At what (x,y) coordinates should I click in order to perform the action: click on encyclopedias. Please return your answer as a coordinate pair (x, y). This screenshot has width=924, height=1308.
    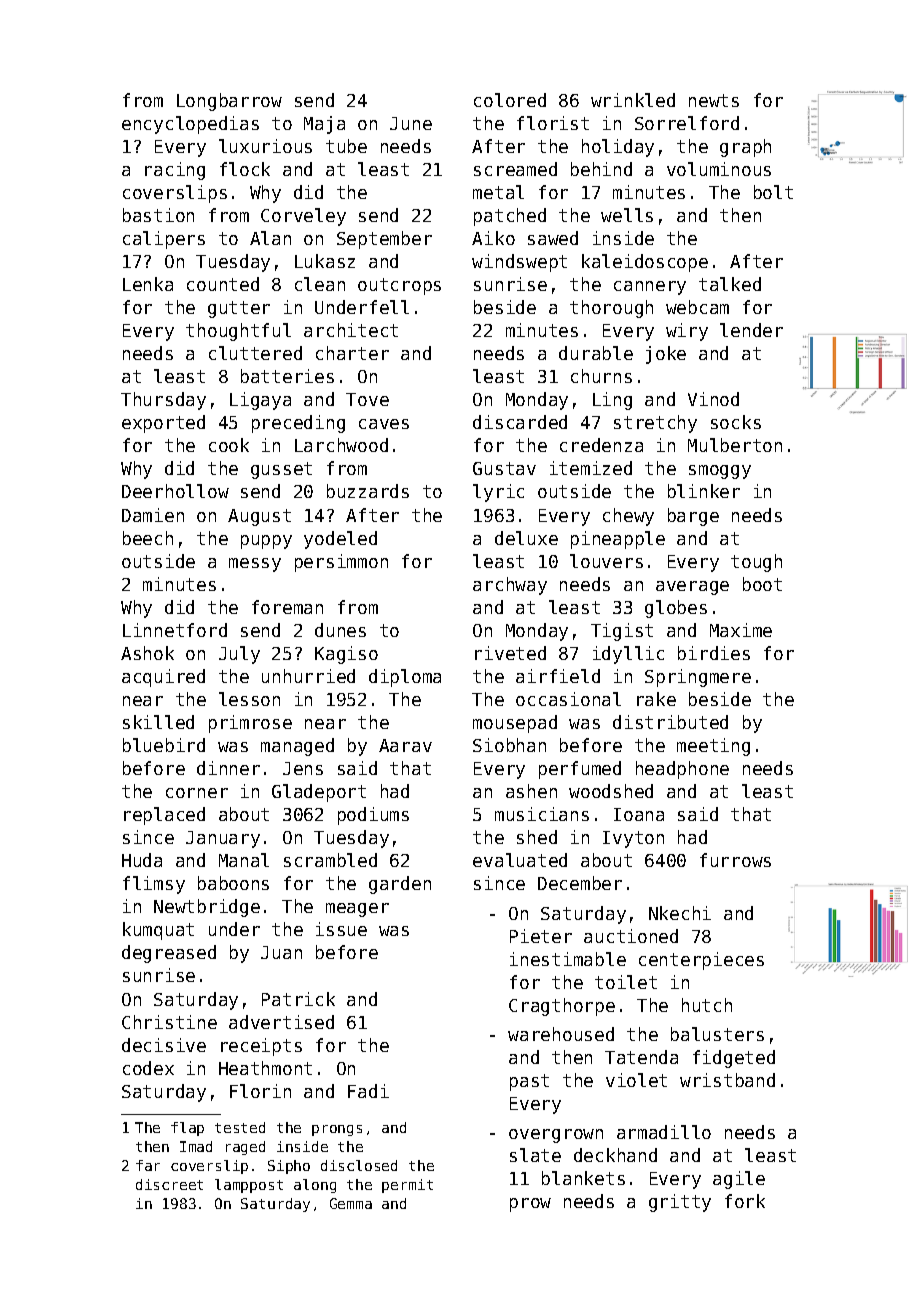
    Looking at the image, I should click on (190, 125).
